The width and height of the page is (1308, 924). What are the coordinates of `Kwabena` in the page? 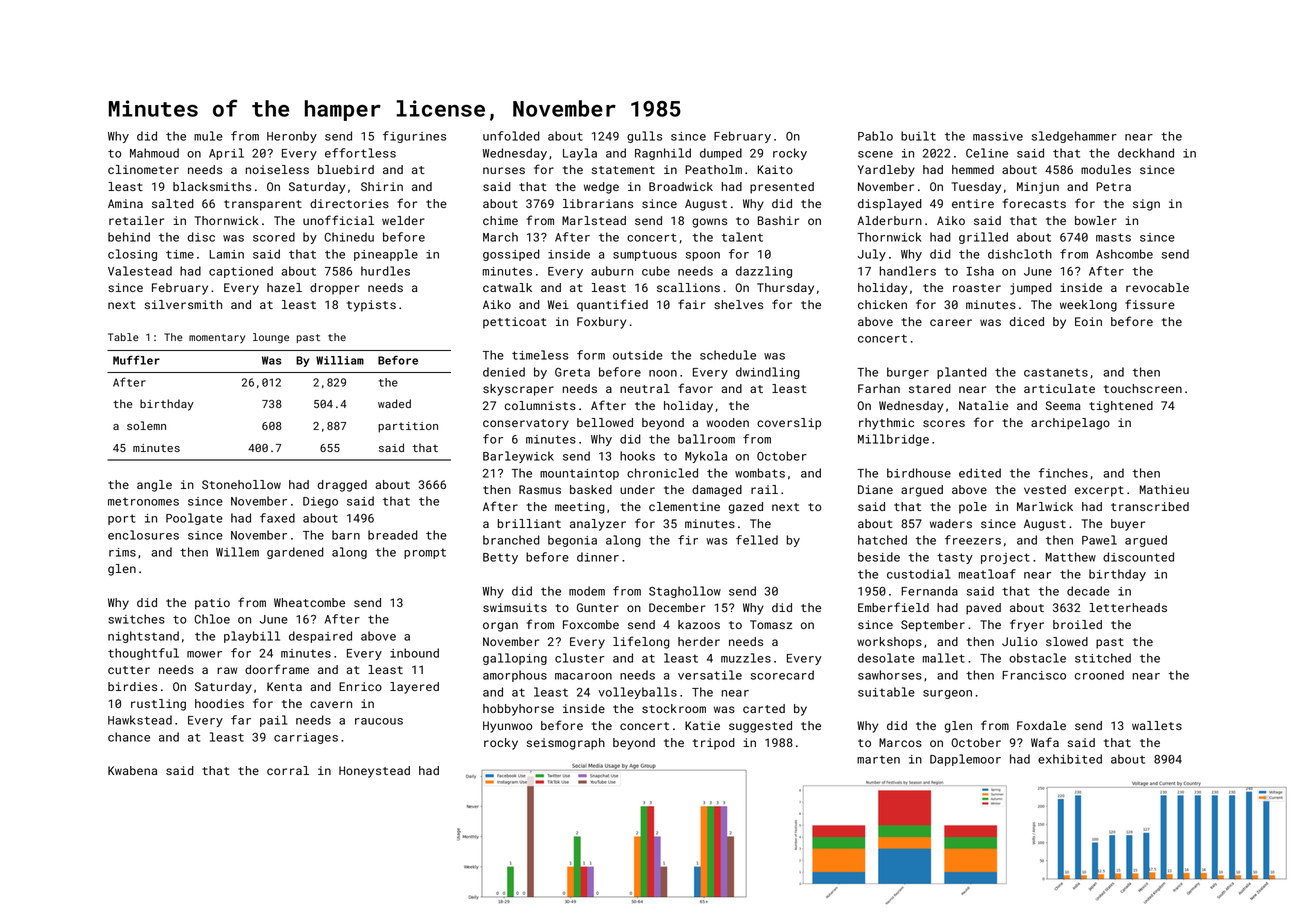 It's located at (132, 770).
